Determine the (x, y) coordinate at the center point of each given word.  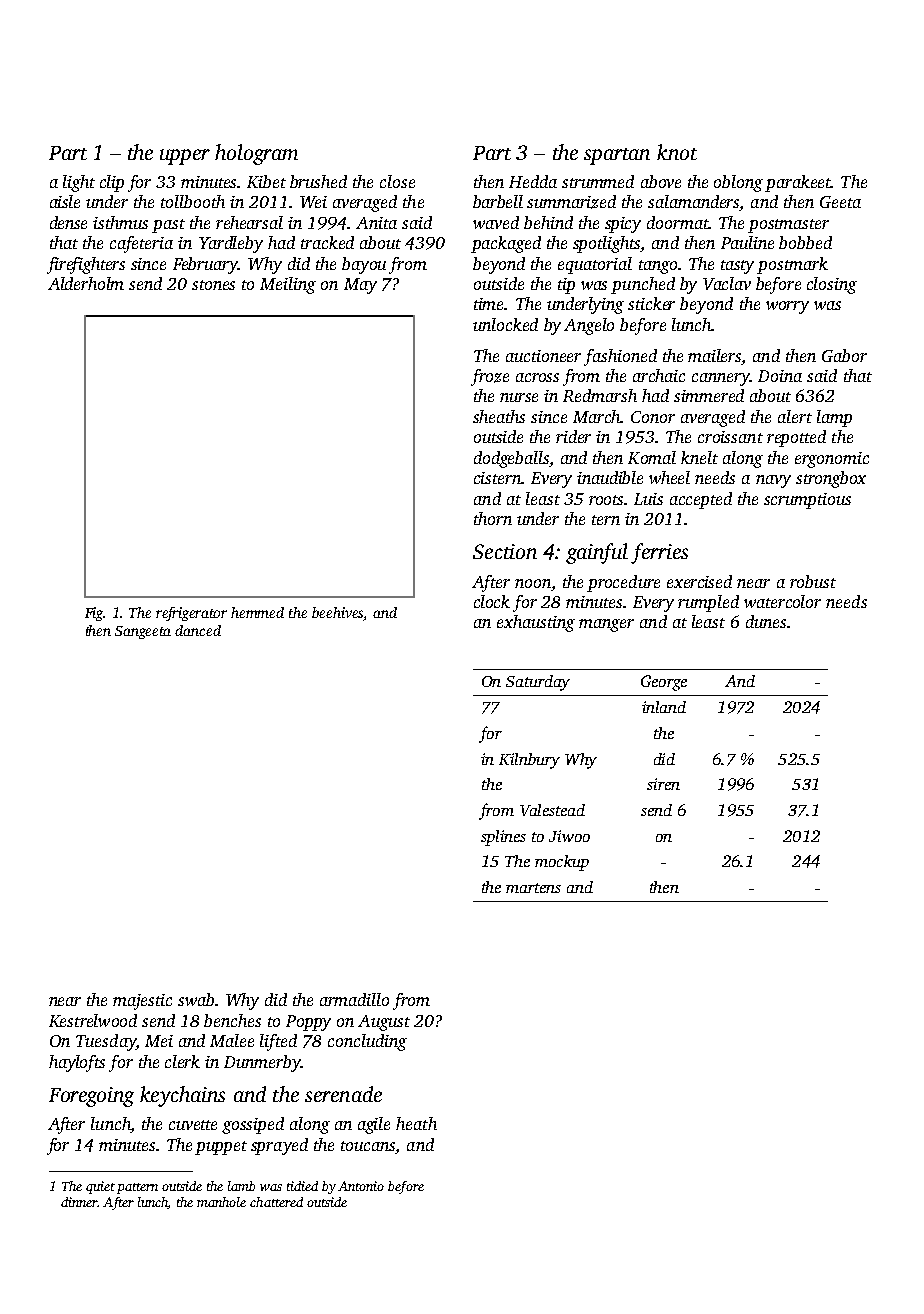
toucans (368, 1147)
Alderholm (86, 283)
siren (663, 784)
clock (492, 601)
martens (533, 888)
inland (664, 707)
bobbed (805, 242)
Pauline (747, 242)
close (397, 181)
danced (198, 630)
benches (232, 1020)
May (360, 286)
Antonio (361, 1186)
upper (185, 157)
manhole (221, 1202)
